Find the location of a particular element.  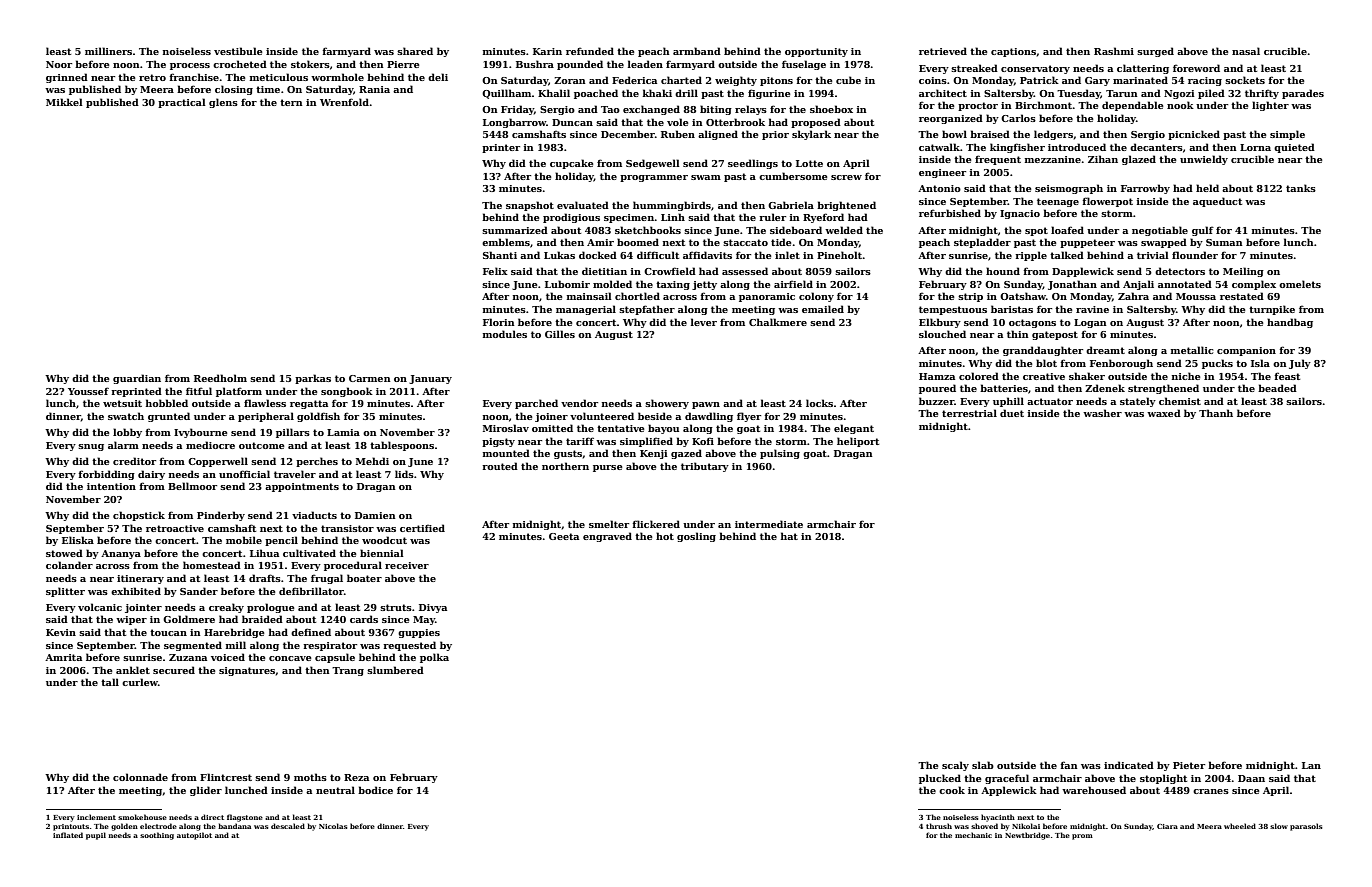

opportunity is located at coordinates (816, 52).
